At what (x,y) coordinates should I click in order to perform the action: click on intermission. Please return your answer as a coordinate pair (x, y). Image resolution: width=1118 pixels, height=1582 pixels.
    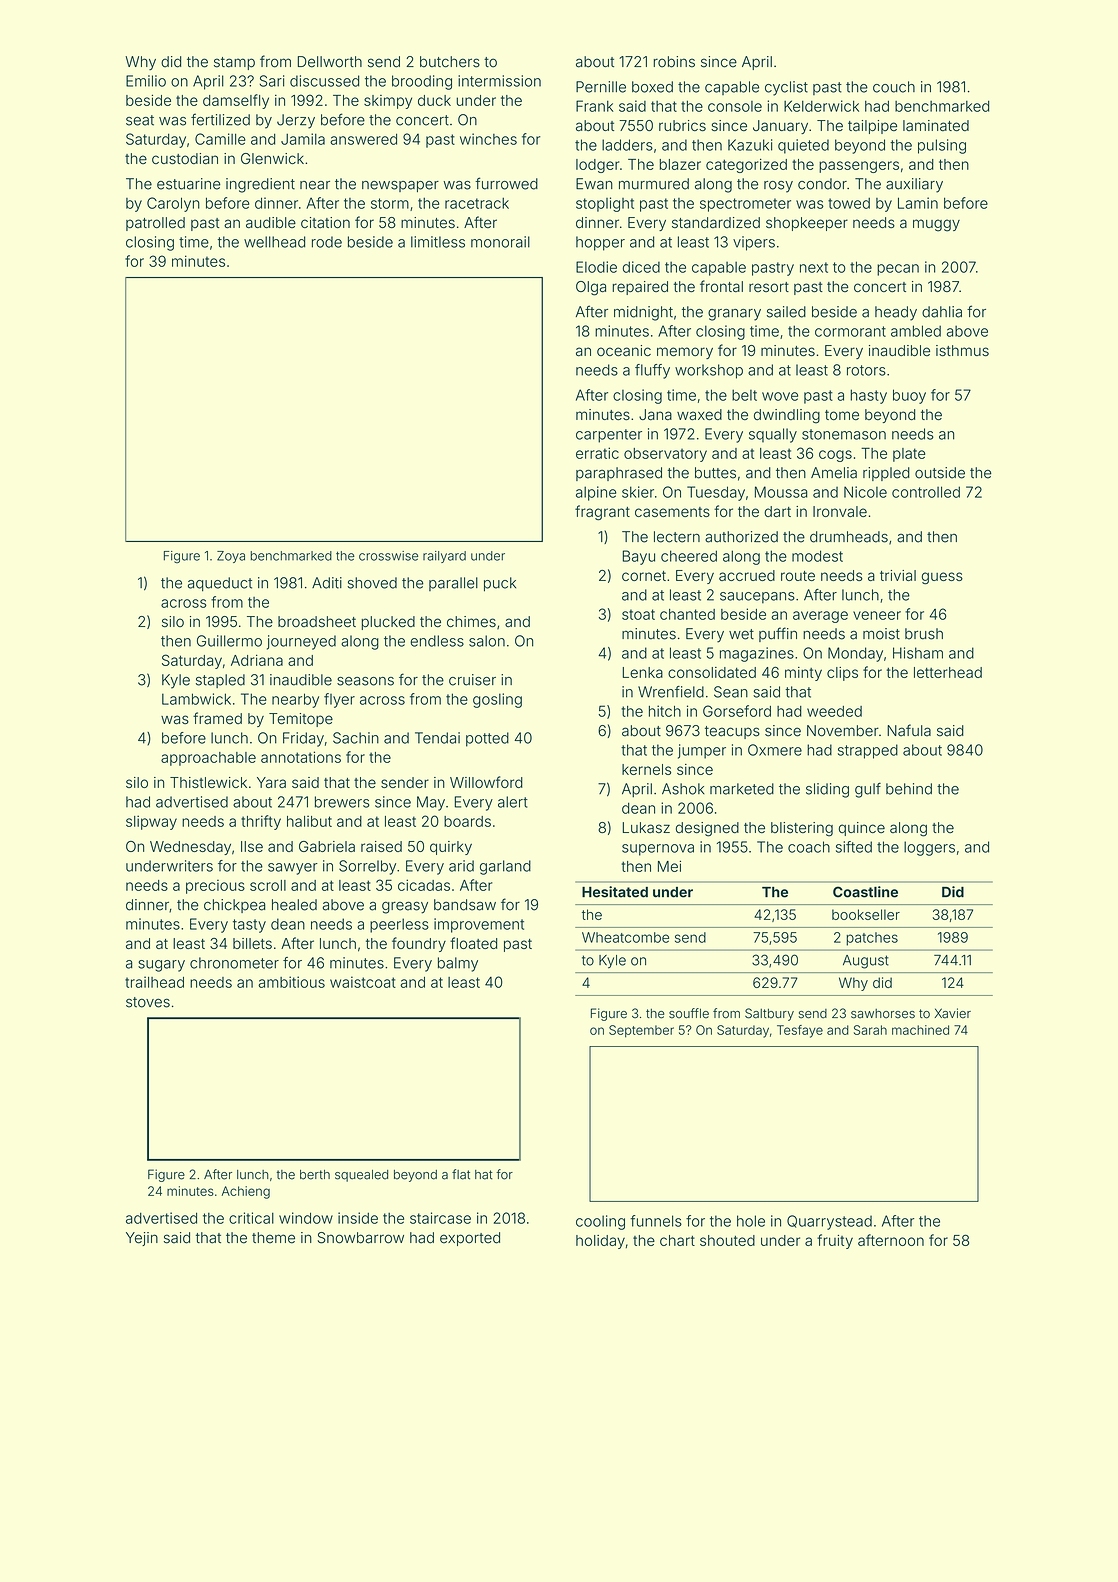
    Looking at the image, I should click on (499, 81).
